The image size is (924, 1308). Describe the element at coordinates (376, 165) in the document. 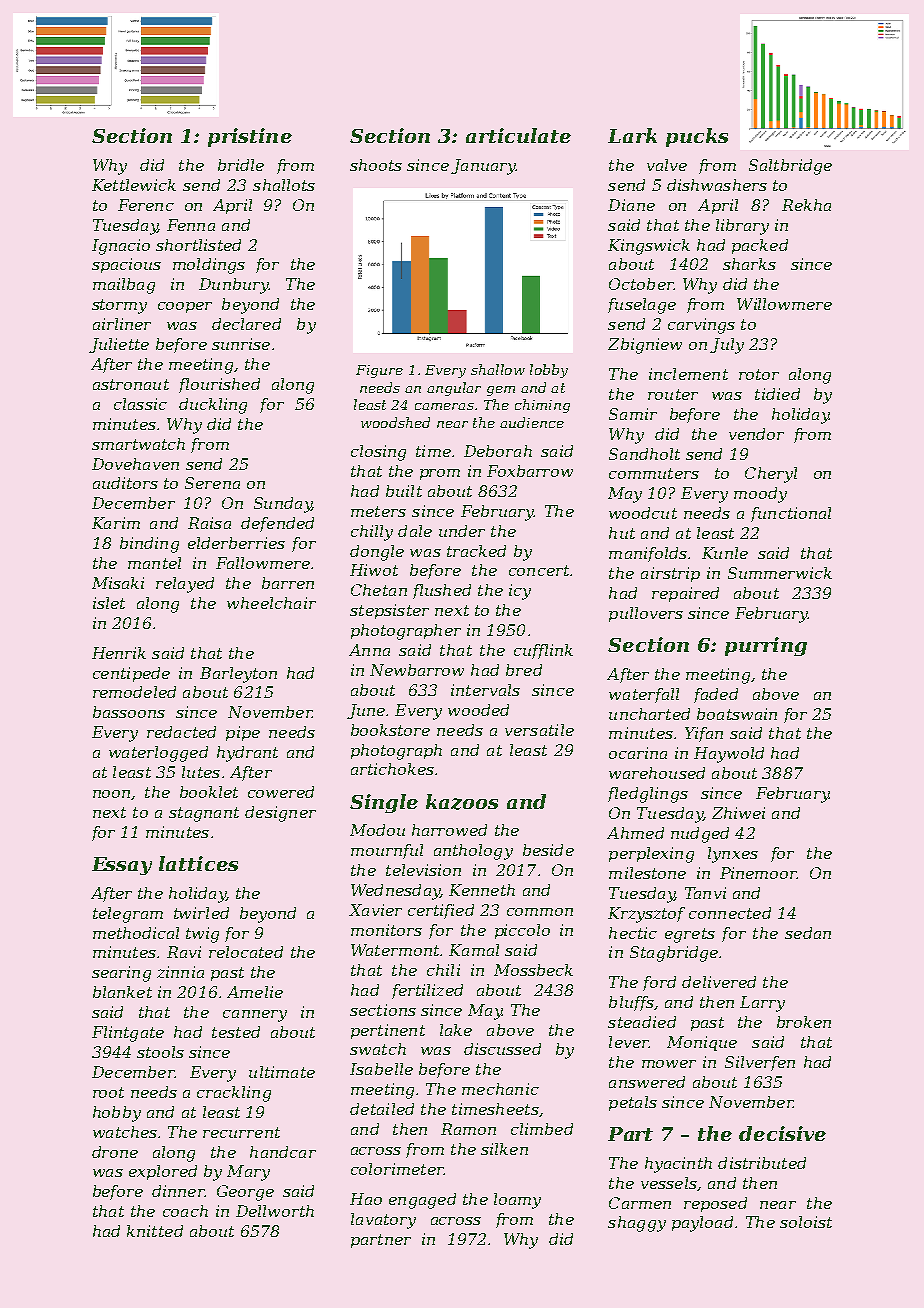

I see `shoots` at that location.
